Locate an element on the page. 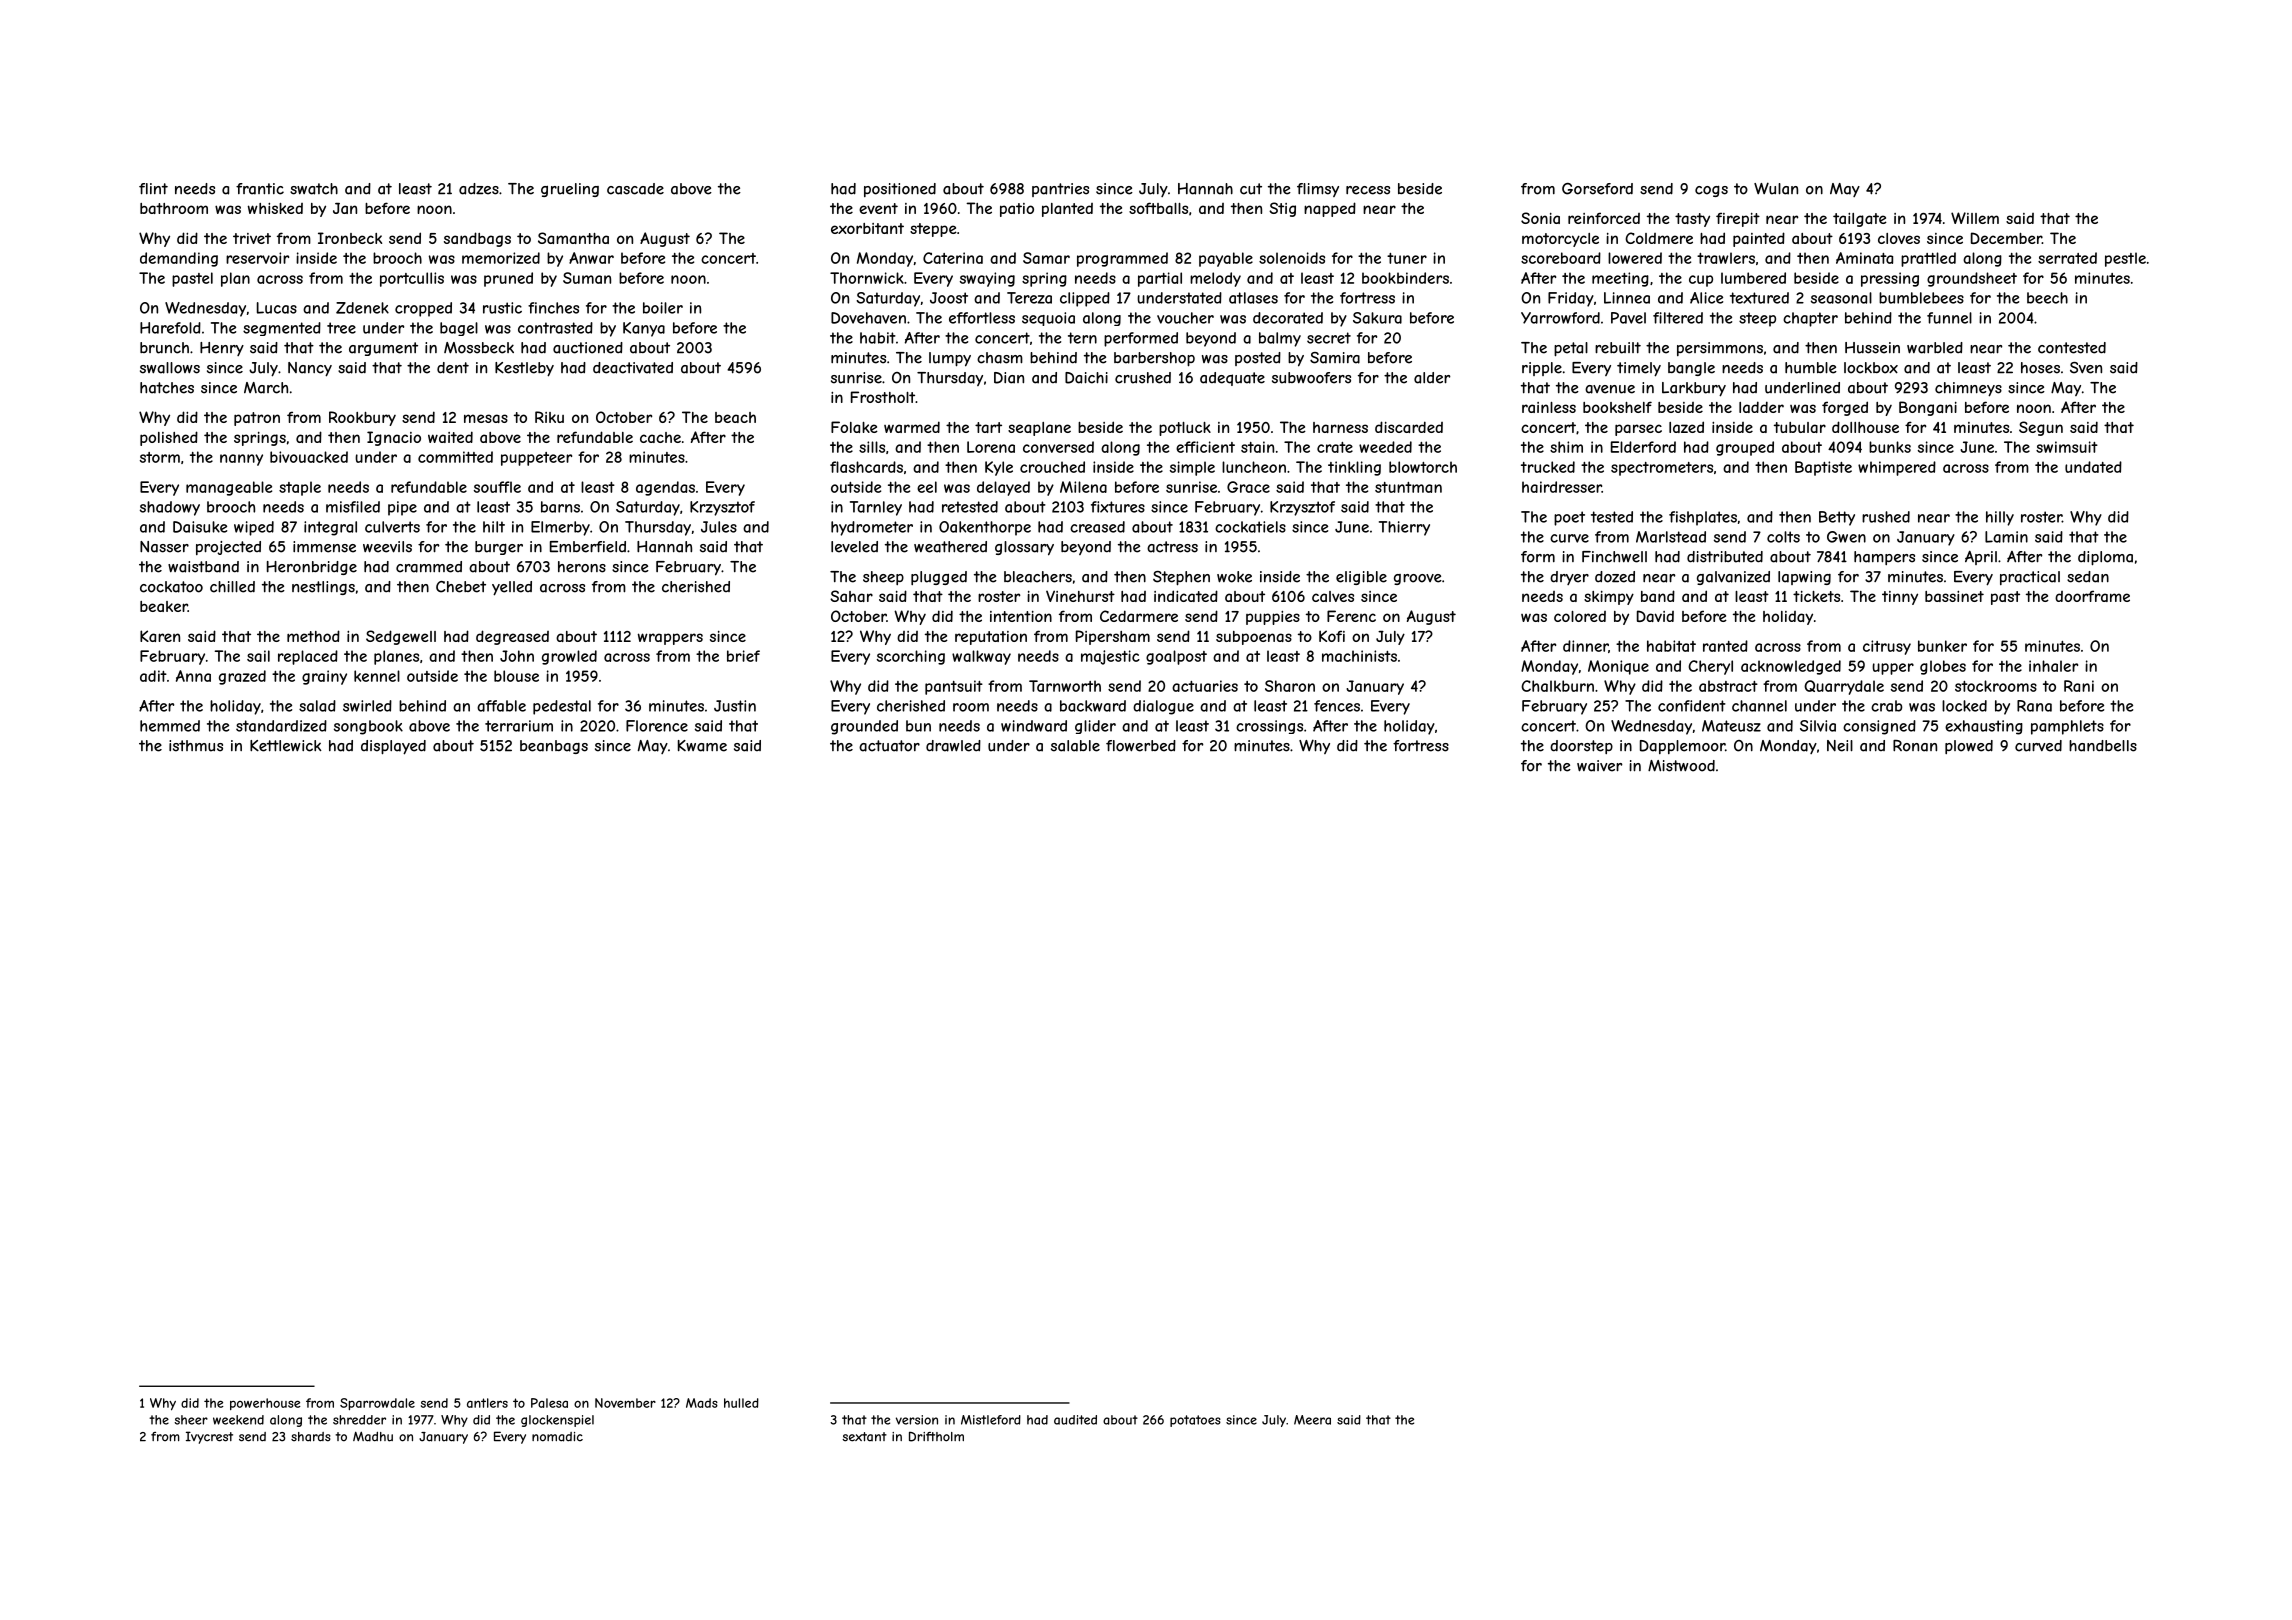 The width and height of the document is (2292, 1620). kennel is located at coordinates (377, 676).
